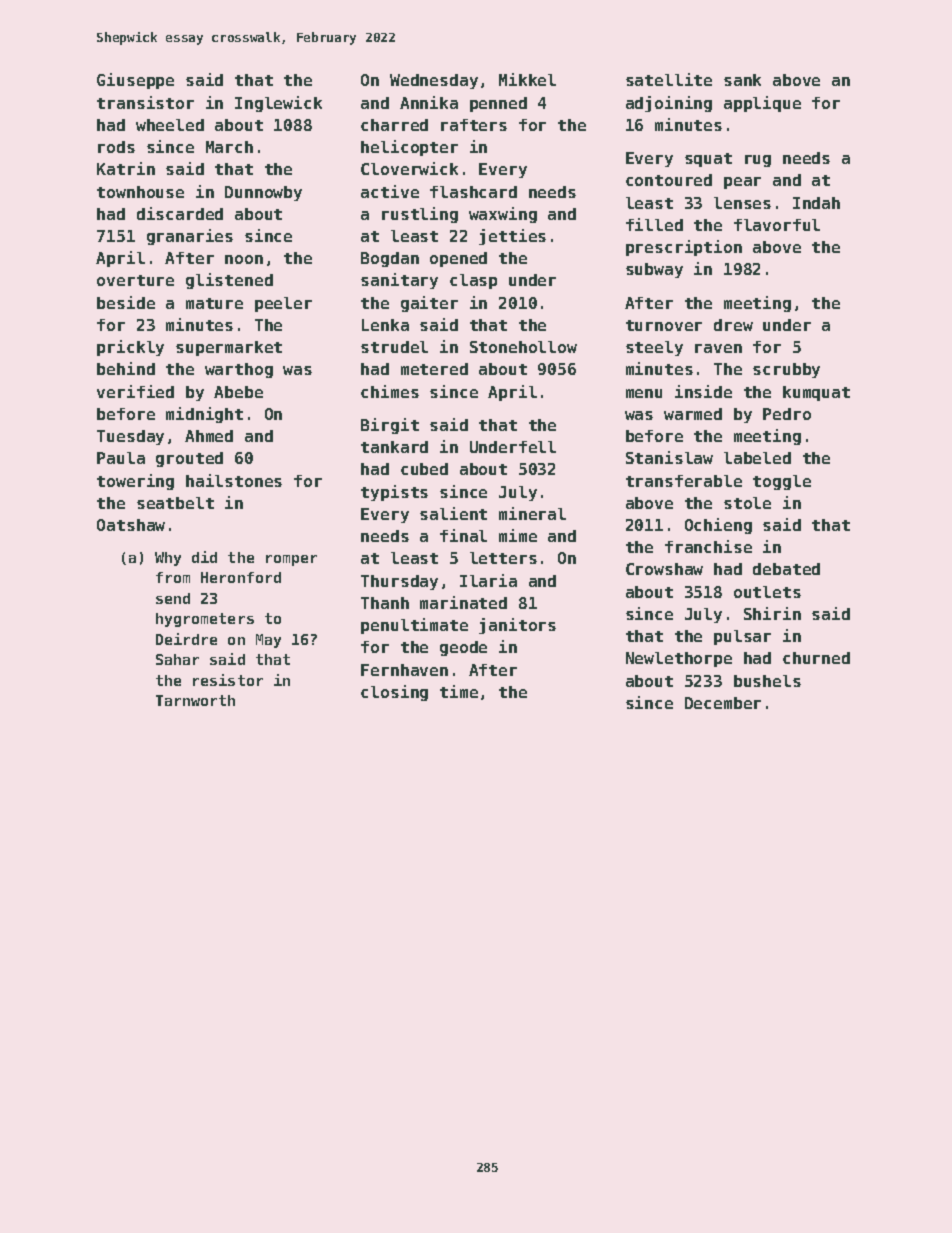 This document has width=952, height=1233. Describe the element at coordinates (473, 281) in the document. I see `clasp` at that location.
